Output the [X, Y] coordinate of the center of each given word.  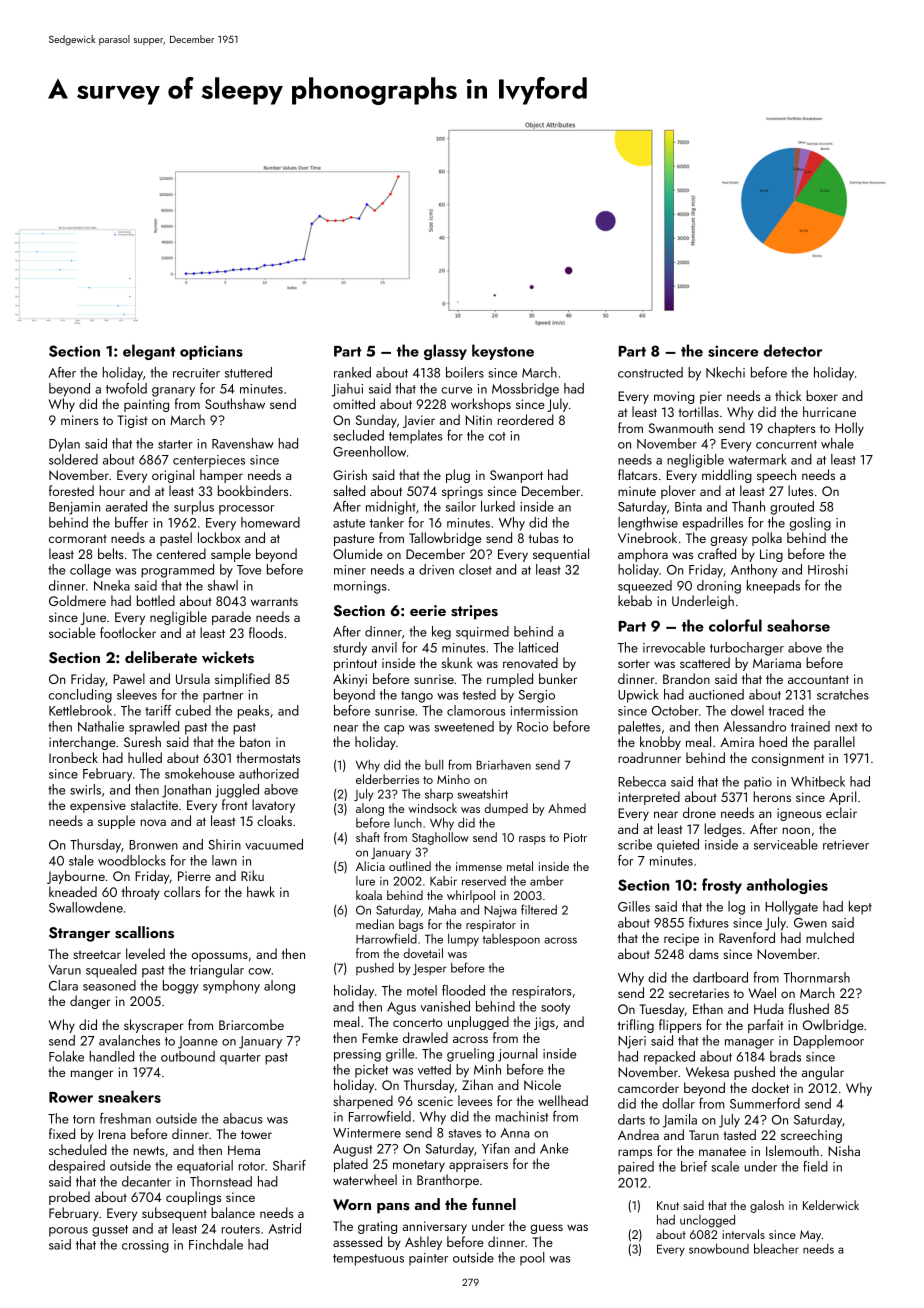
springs [462, 492]
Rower [71, 1097]
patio [758, 783]
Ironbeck [73, 757]
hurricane [829, 411]
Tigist [132, 421]
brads [785, 1056]
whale [837, 443]
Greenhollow [369, 451]
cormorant [78, 538]
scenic [435, 1101]
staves [464, 1133]
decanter [146, 1181]
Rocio [532, 727]
